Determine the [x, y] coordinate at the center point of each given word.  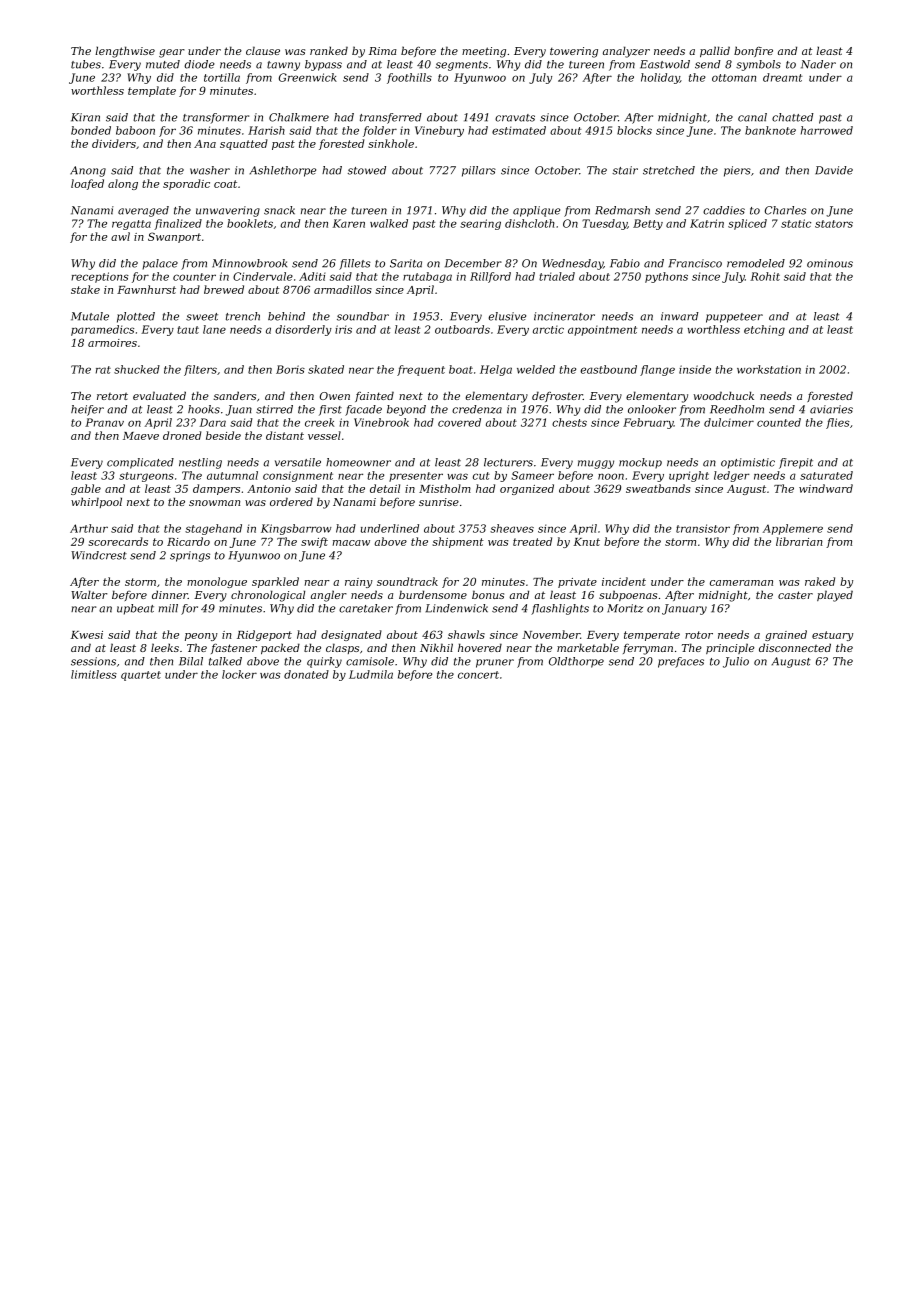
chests [569, 422]
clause [263, 50]
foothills [409, 78]
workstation [769, 369]
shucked [137, 369]
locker [239, 674]
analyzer [626, 52]
